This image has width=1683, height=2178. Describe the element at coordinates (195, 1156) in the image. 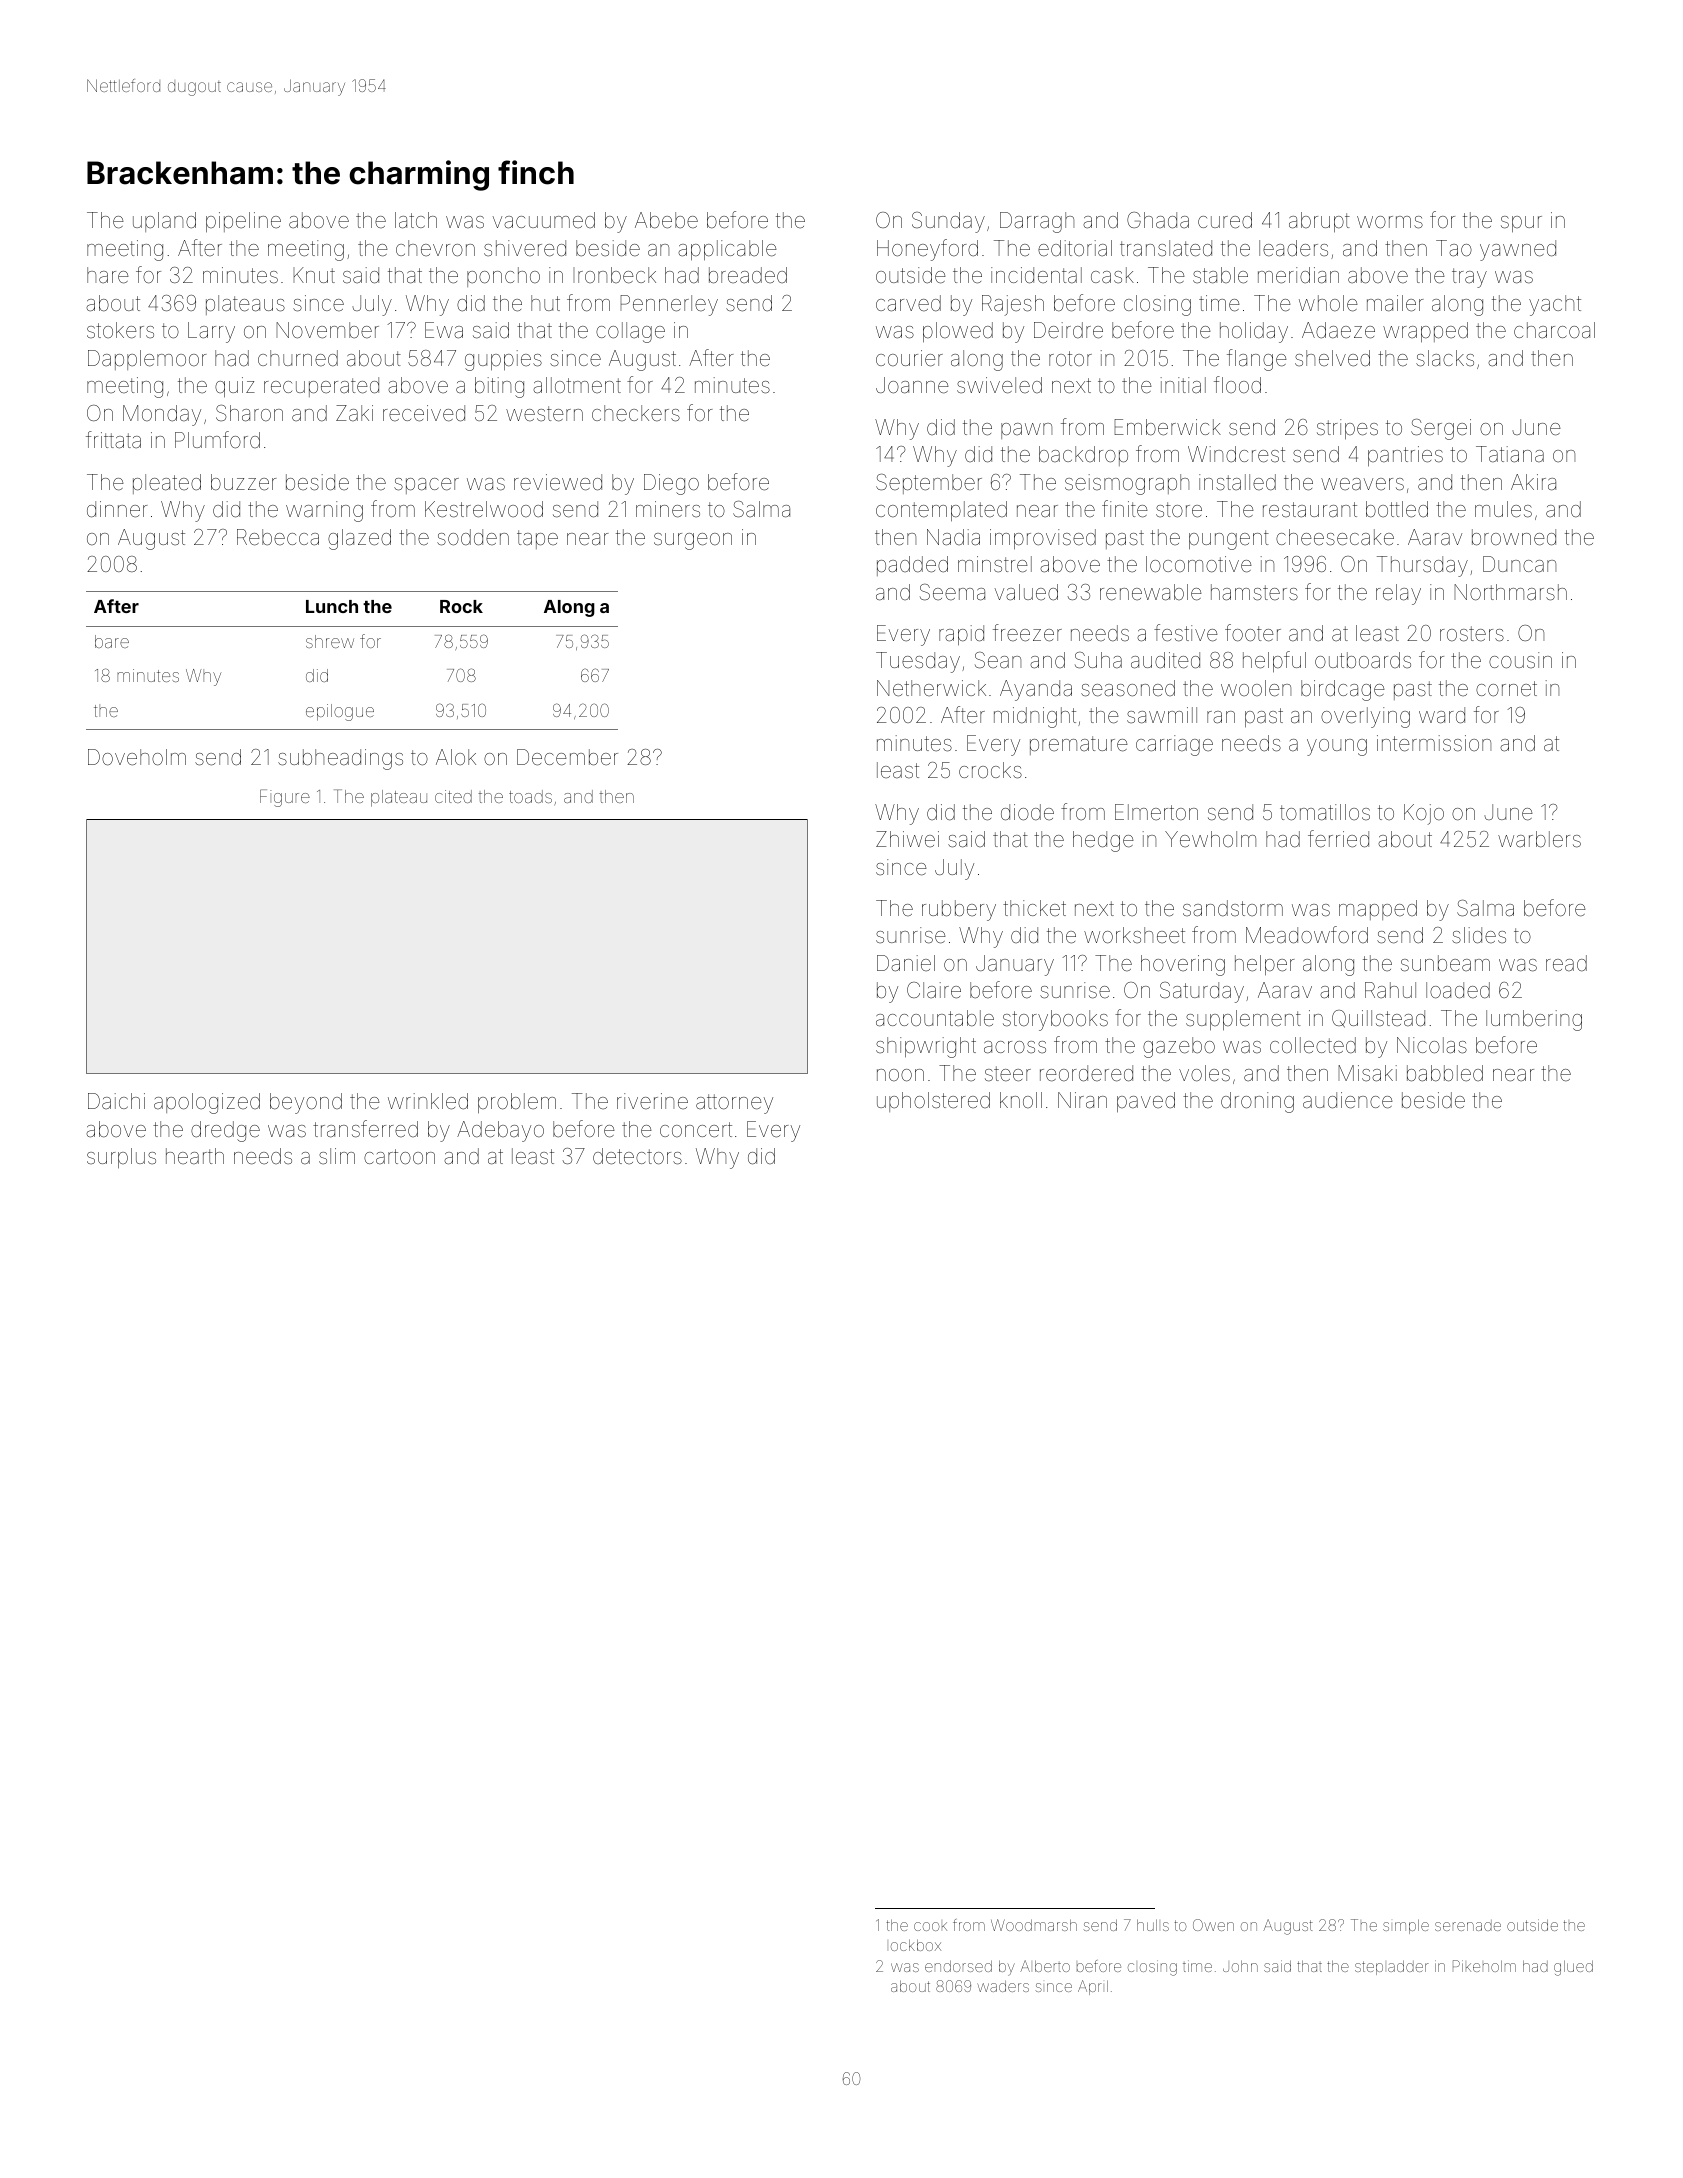

I see `hearth` at that location.
